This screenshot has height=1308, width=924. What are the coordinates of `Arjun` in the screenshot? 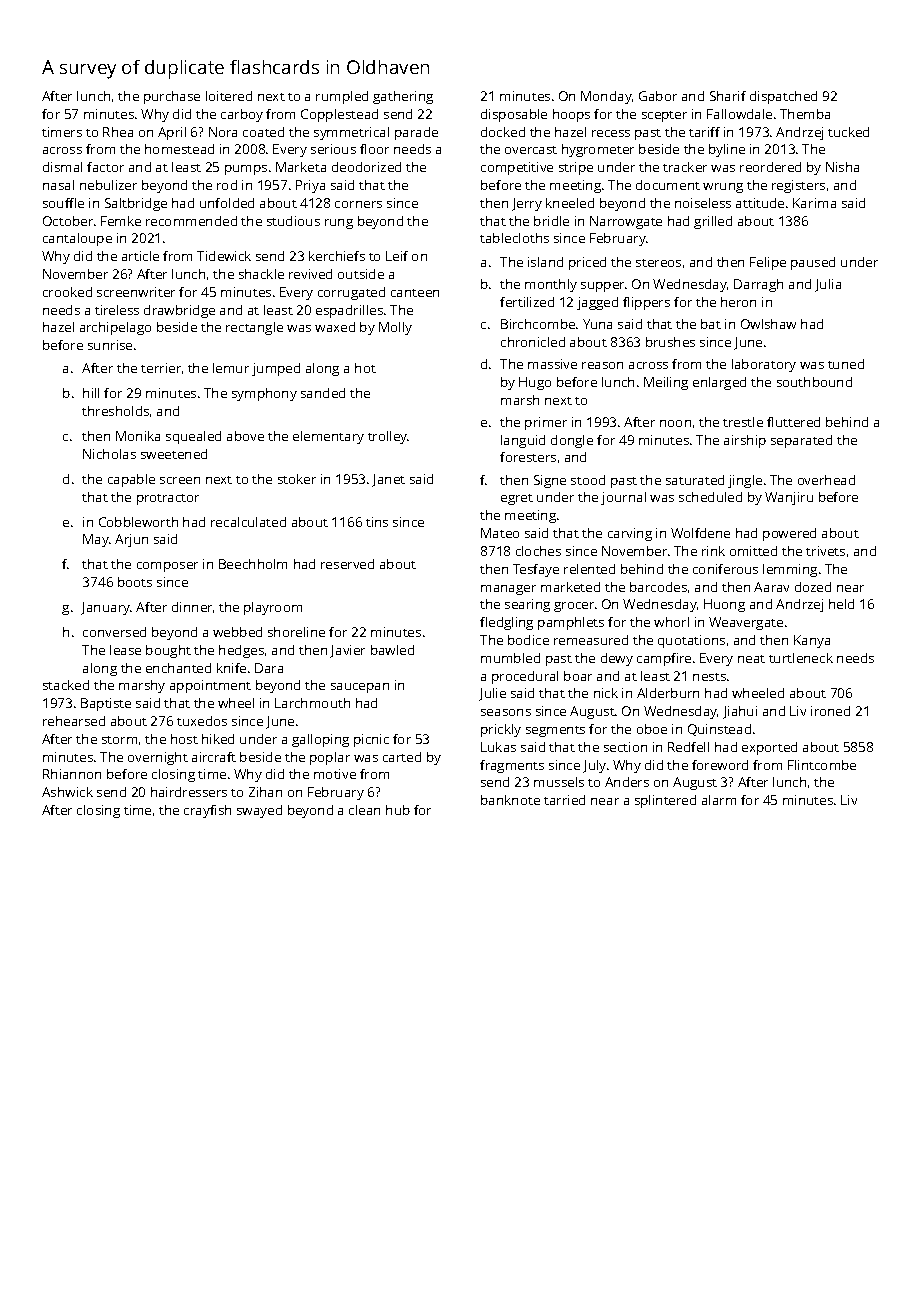 It's located at (131, 540).
